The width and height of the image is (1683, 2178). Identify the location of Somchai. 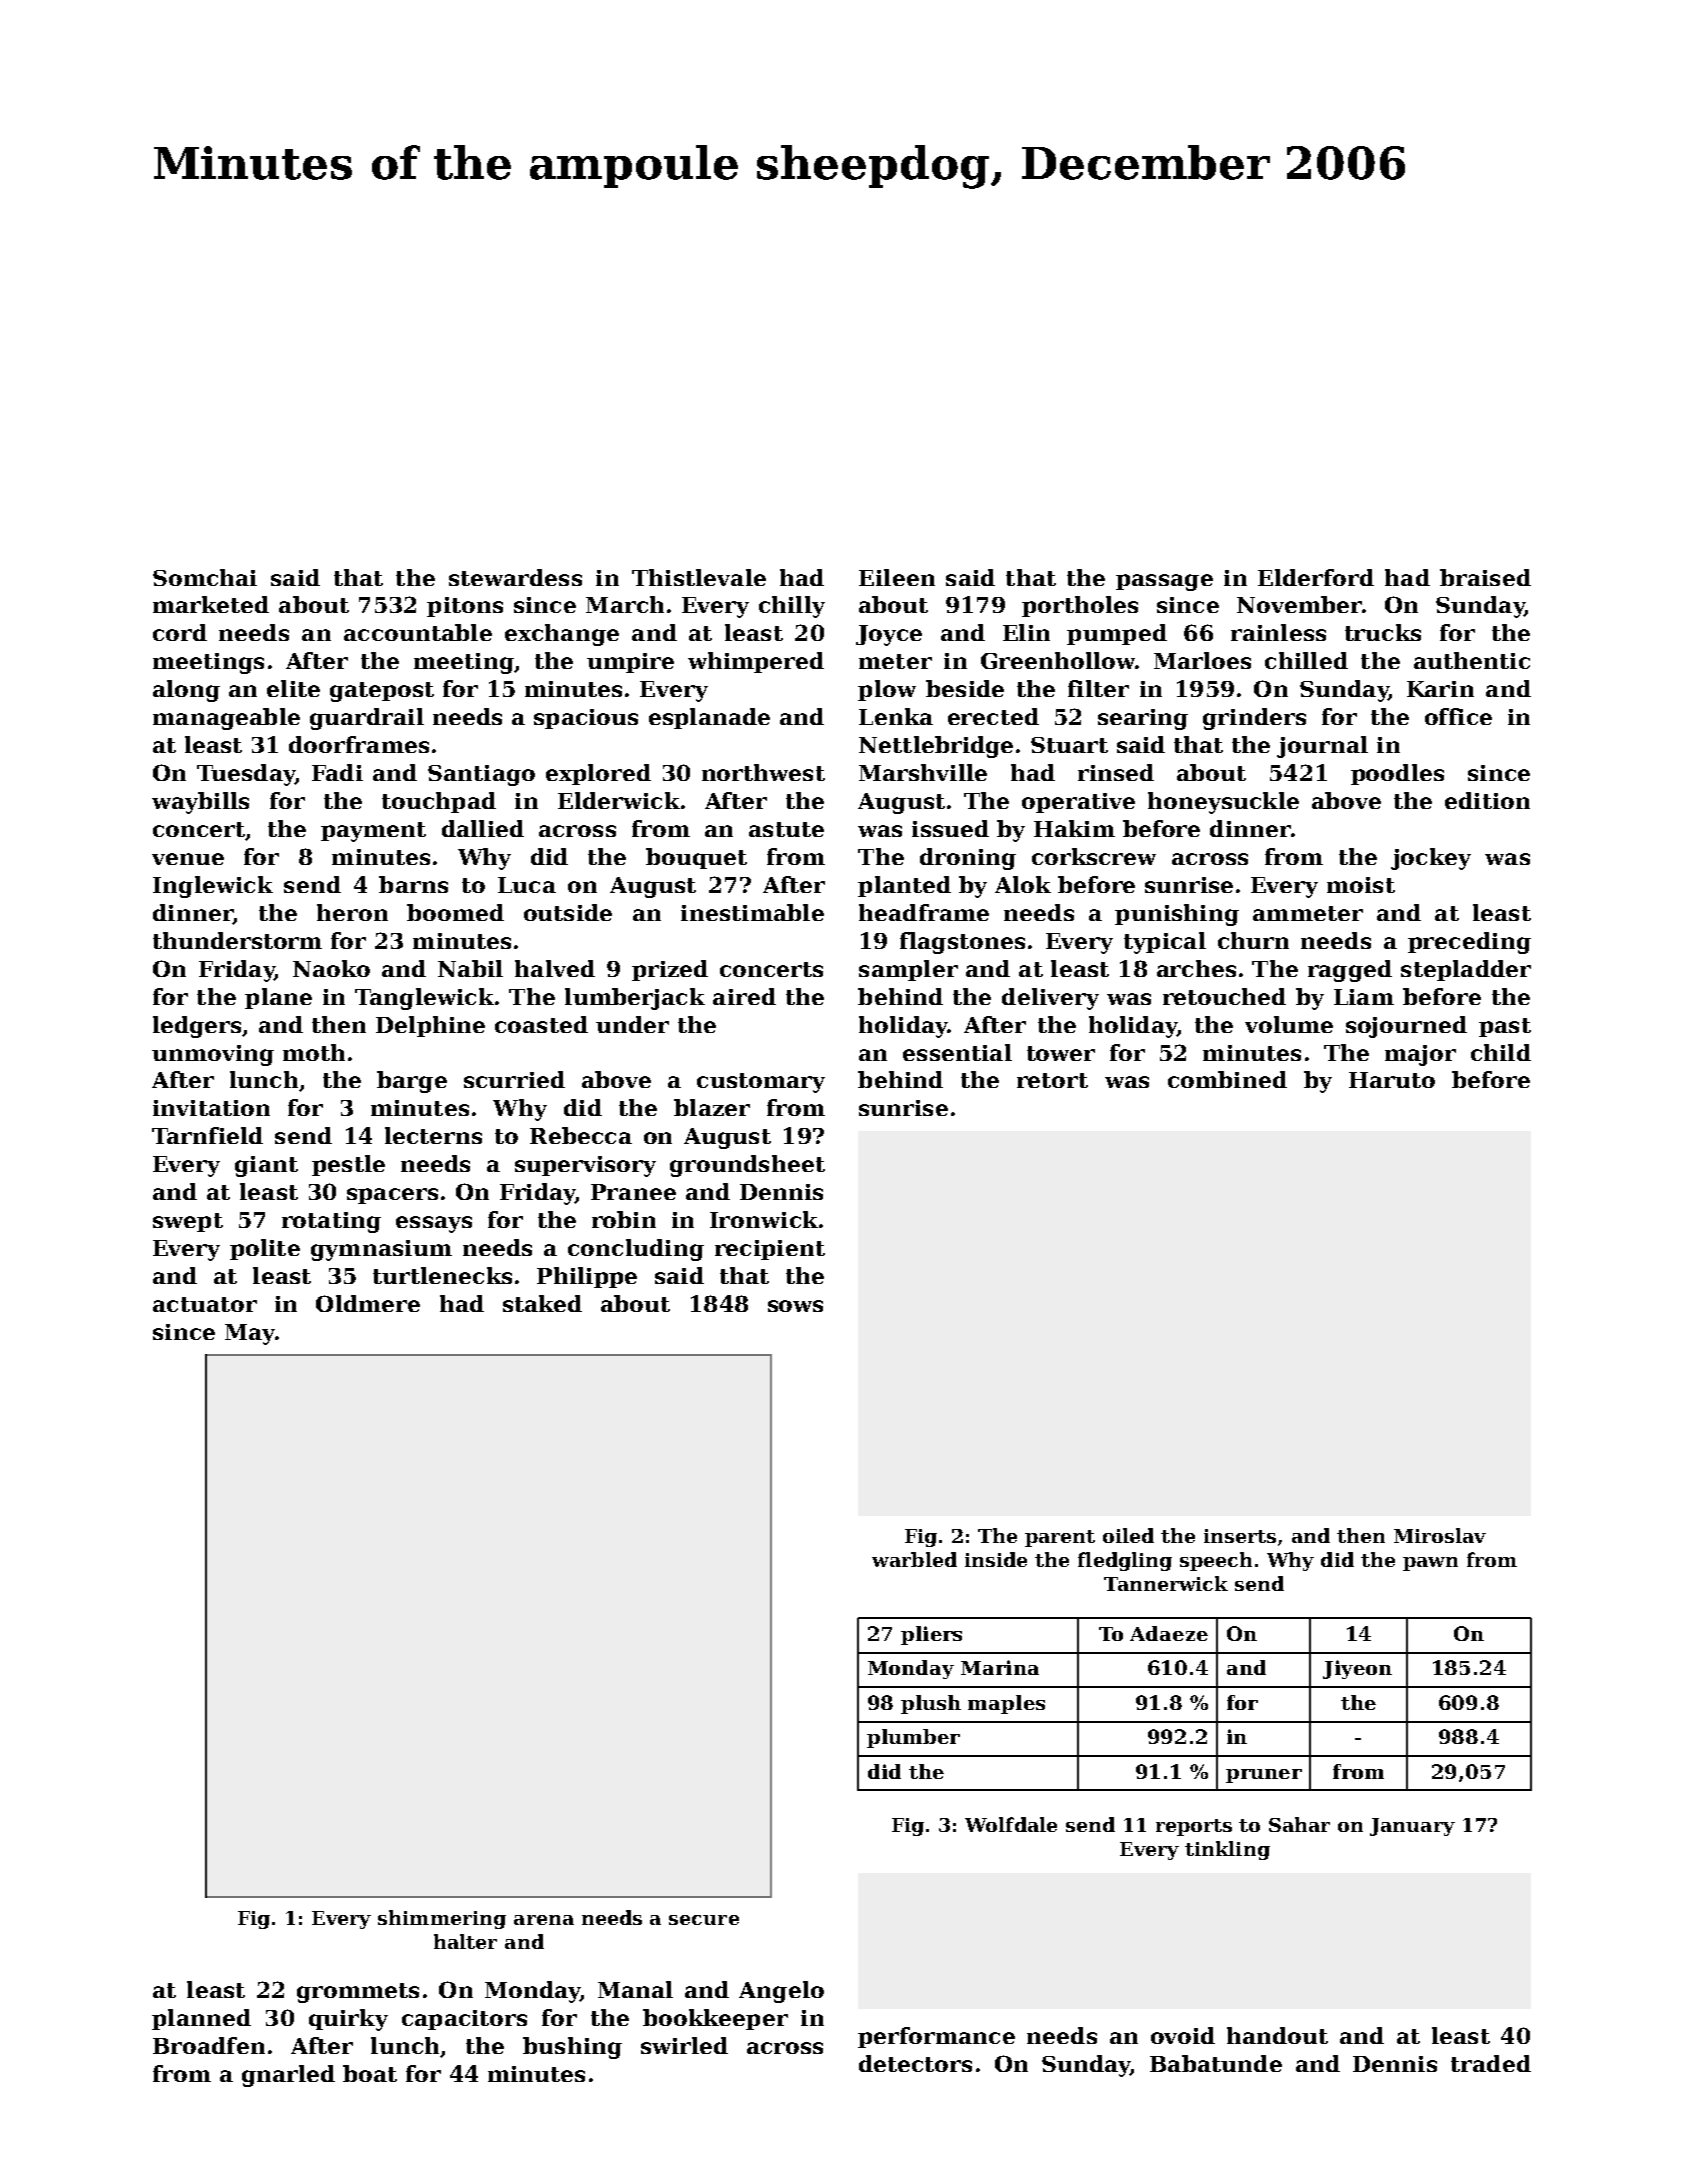
(205, 577).
